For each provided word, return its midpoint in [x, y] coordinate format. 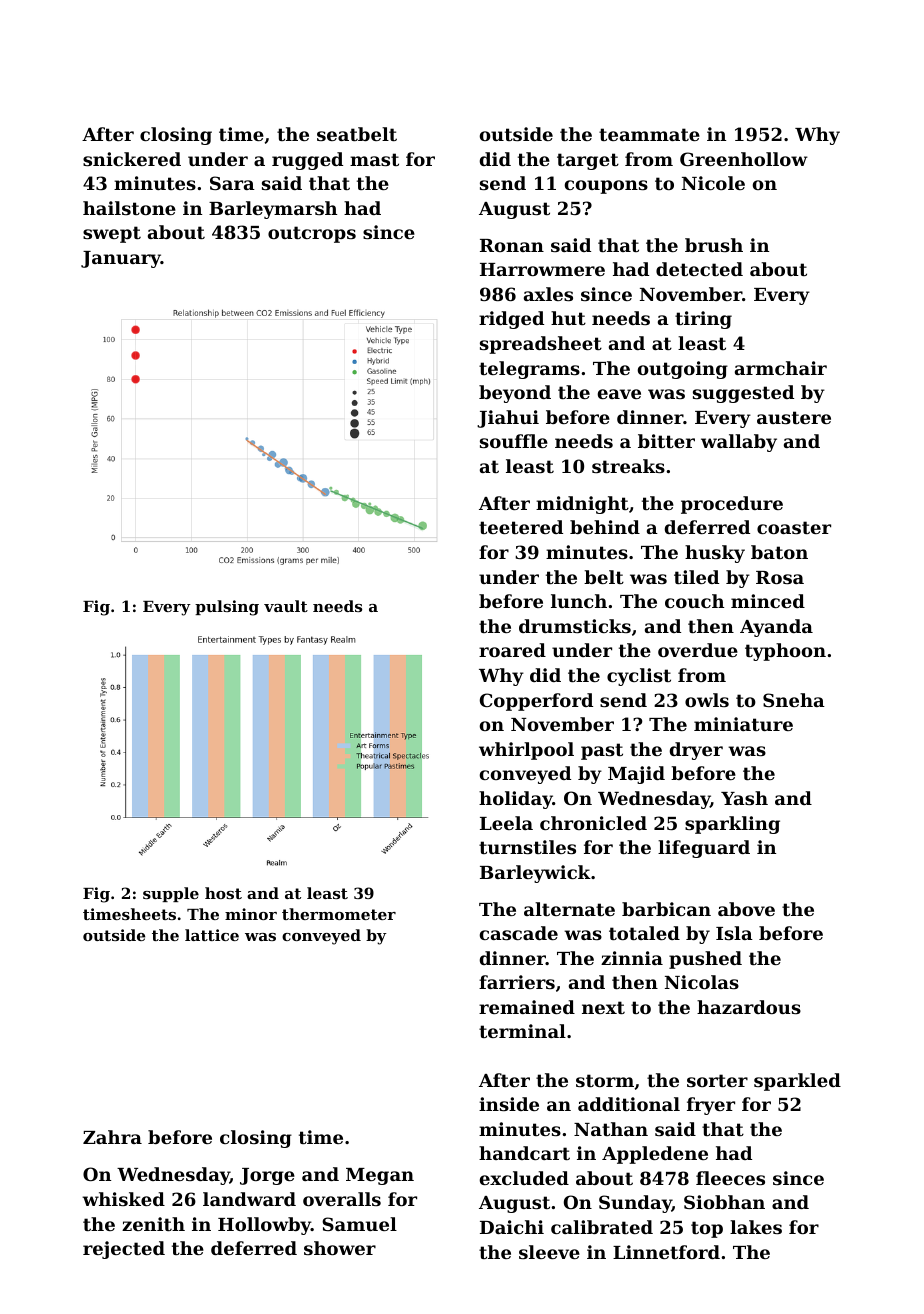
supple [171, 894]
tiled [696, 577]
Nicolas [702, 982]
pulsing [227, 608]
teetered [521, 527]
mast [374, 159]
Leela [506, 823]
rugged [307, 161]
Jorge [267, 1176]
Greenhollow [744, 159]
